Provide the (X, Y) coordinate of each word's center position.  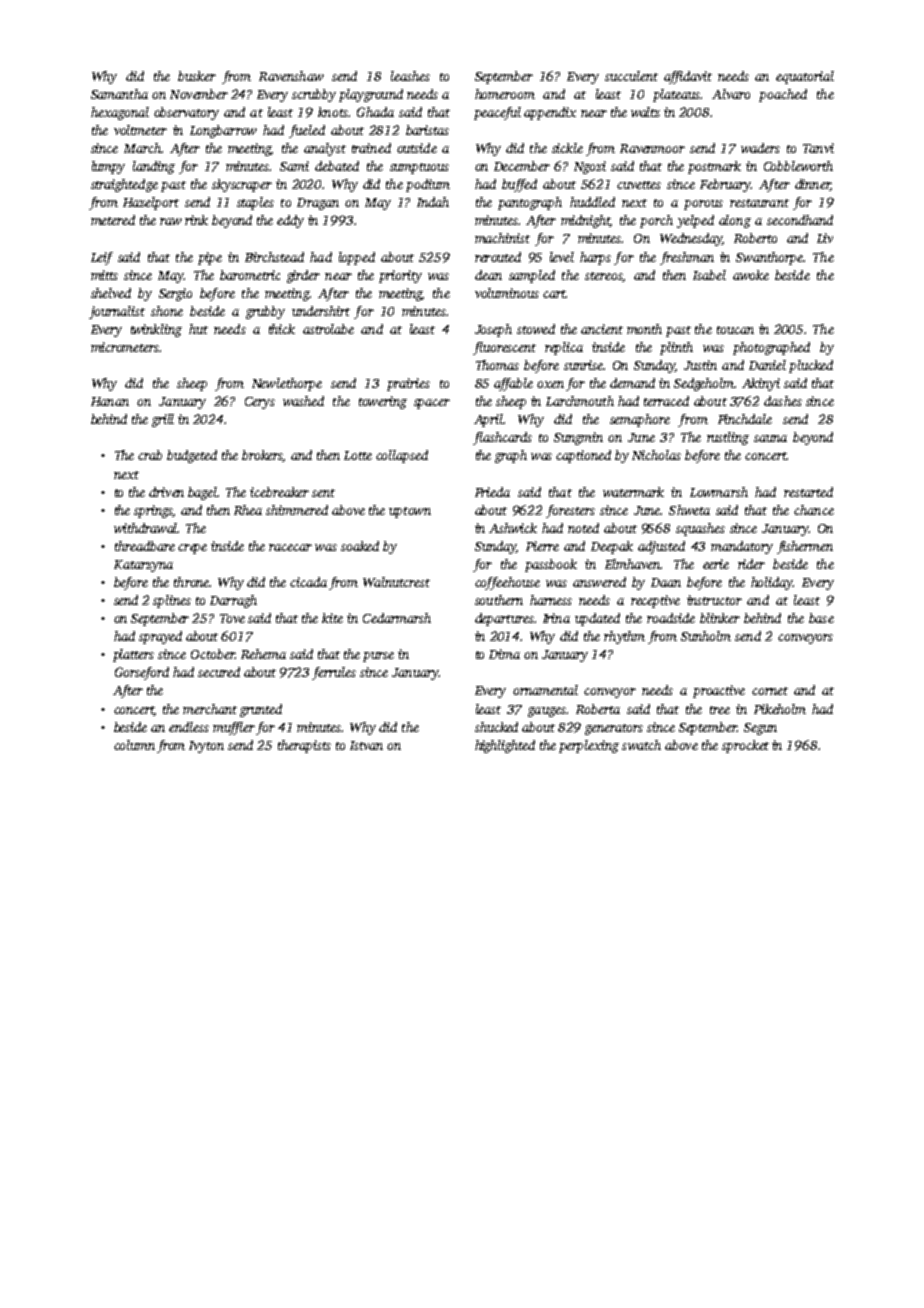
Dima (504, 654)
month (644, 329)
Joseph (493, 330)
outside (417, 148)
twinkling (156, 330)
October (213, 654)
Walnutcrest (396, 582)
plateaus (676, 95)
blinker (720, 618)
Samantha (119, 94)
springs (153, 511)
